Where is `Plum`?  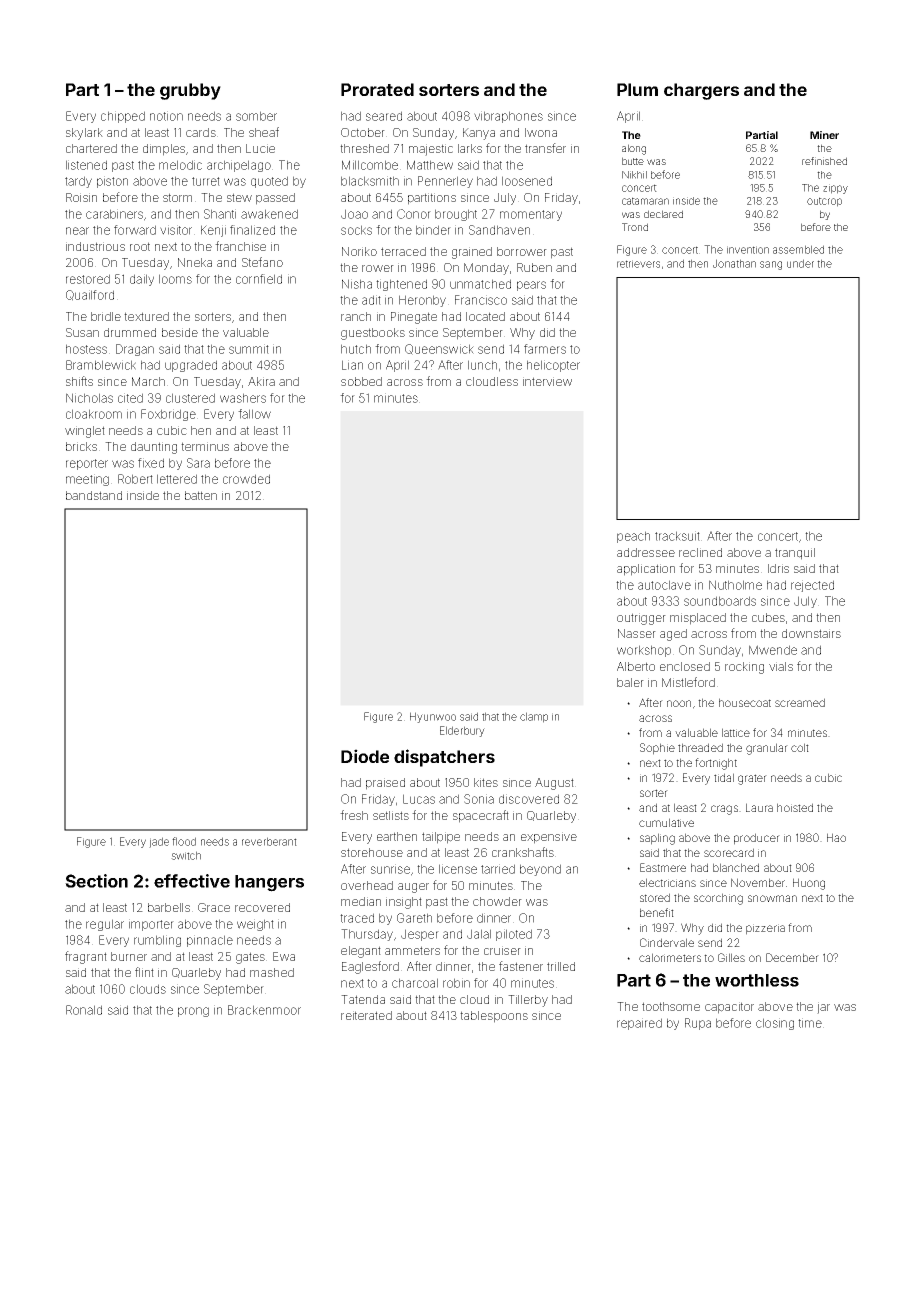 Plum is located at coordinates (637, 89).
